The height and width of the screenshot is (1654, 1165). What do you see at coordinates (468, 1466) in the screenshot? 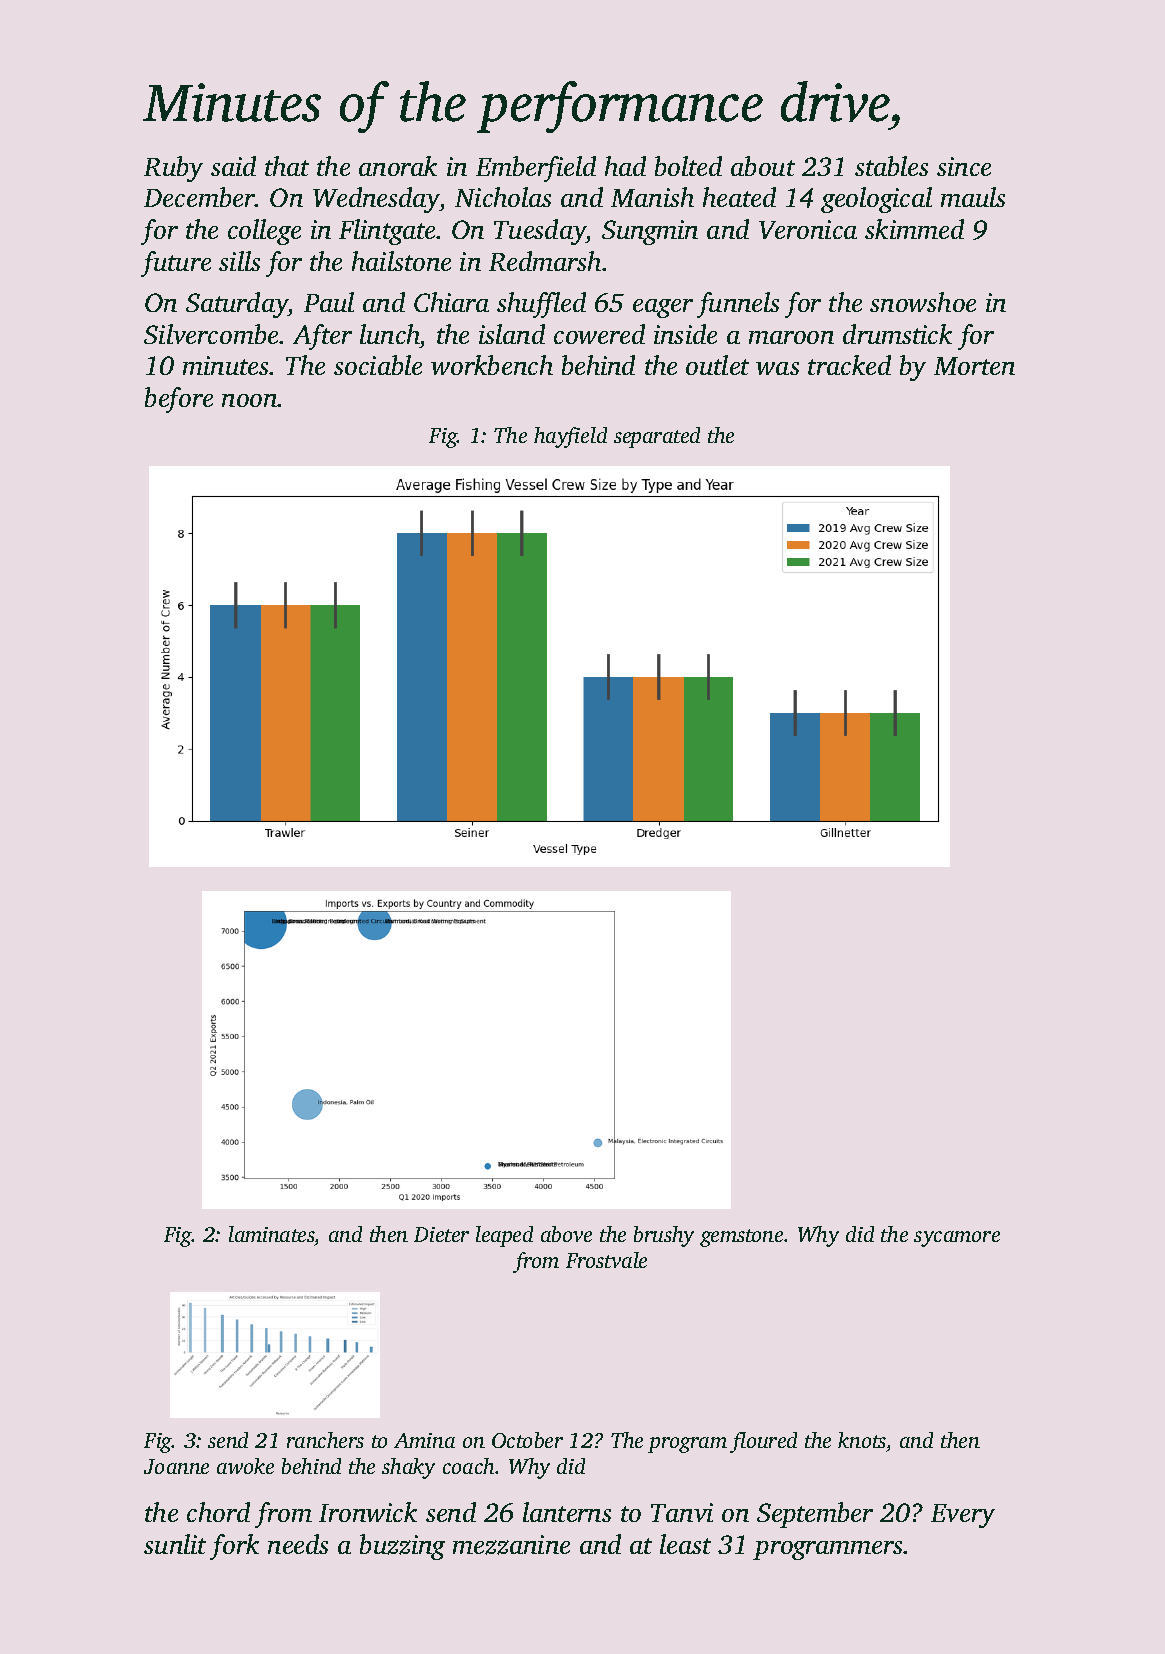
I see `coach` at bounding box center [468, 1466].
